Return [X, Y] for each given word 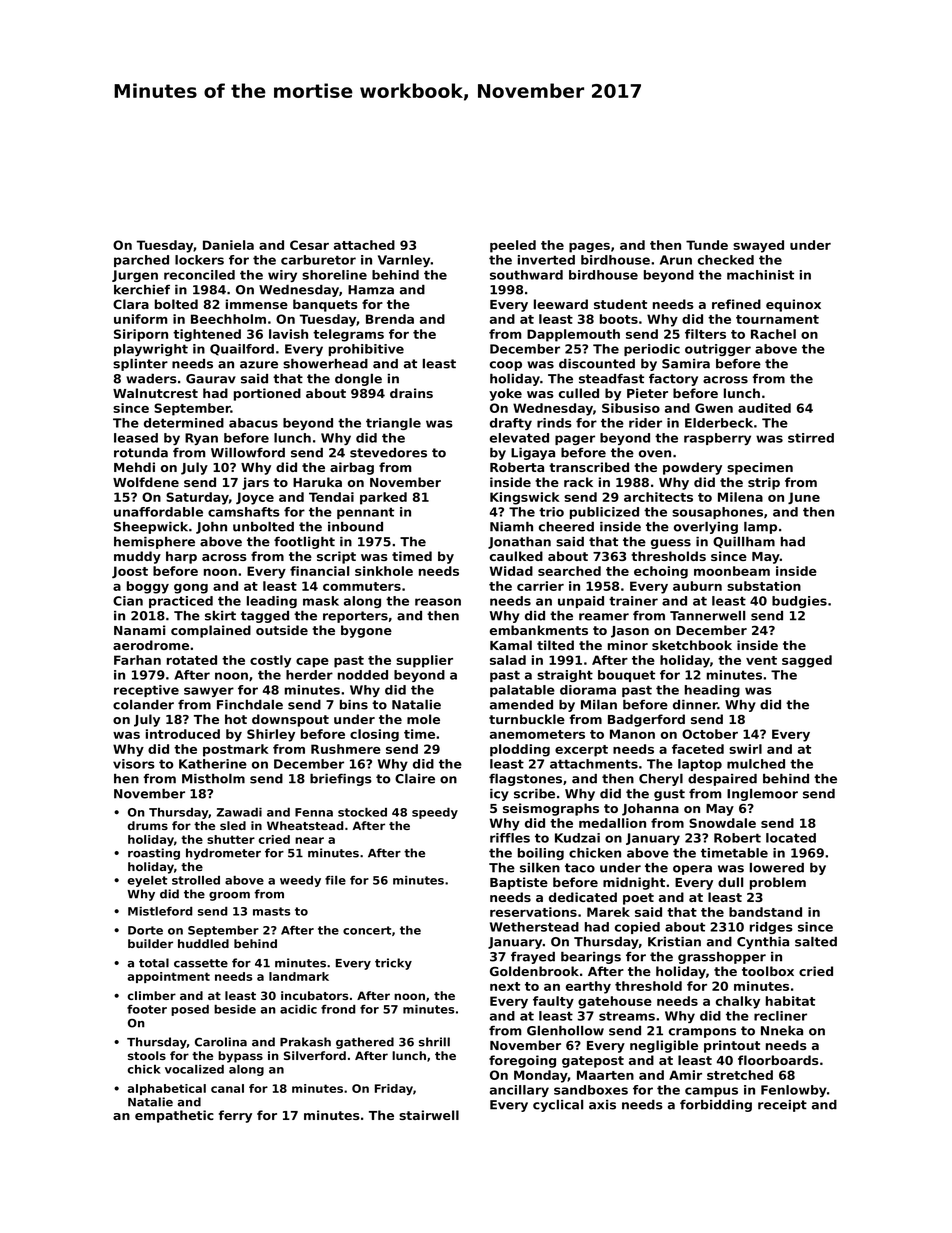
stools [147, 1055]
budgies [799, 602]
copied [637, 928]
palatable [522, 691]
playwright [151, 350]
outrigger [718, 350]
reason [438, 602]
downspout [290, 720]
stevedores [388, 453]
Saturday [197, 498]
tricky [393, 964]
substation [764, 586]
